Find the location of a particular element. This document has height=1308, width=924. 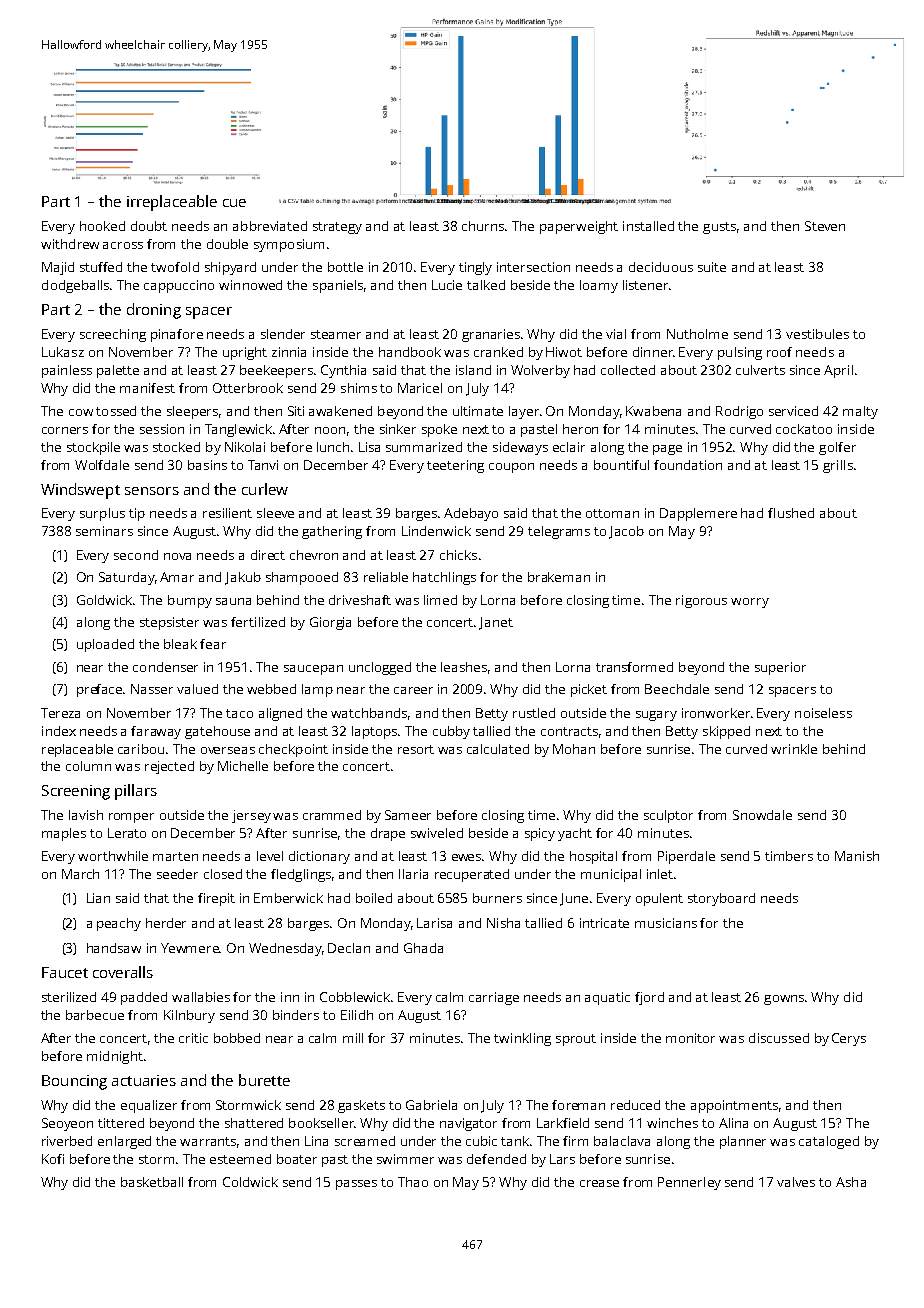

vestibules is located at coordinates (817, 334).
